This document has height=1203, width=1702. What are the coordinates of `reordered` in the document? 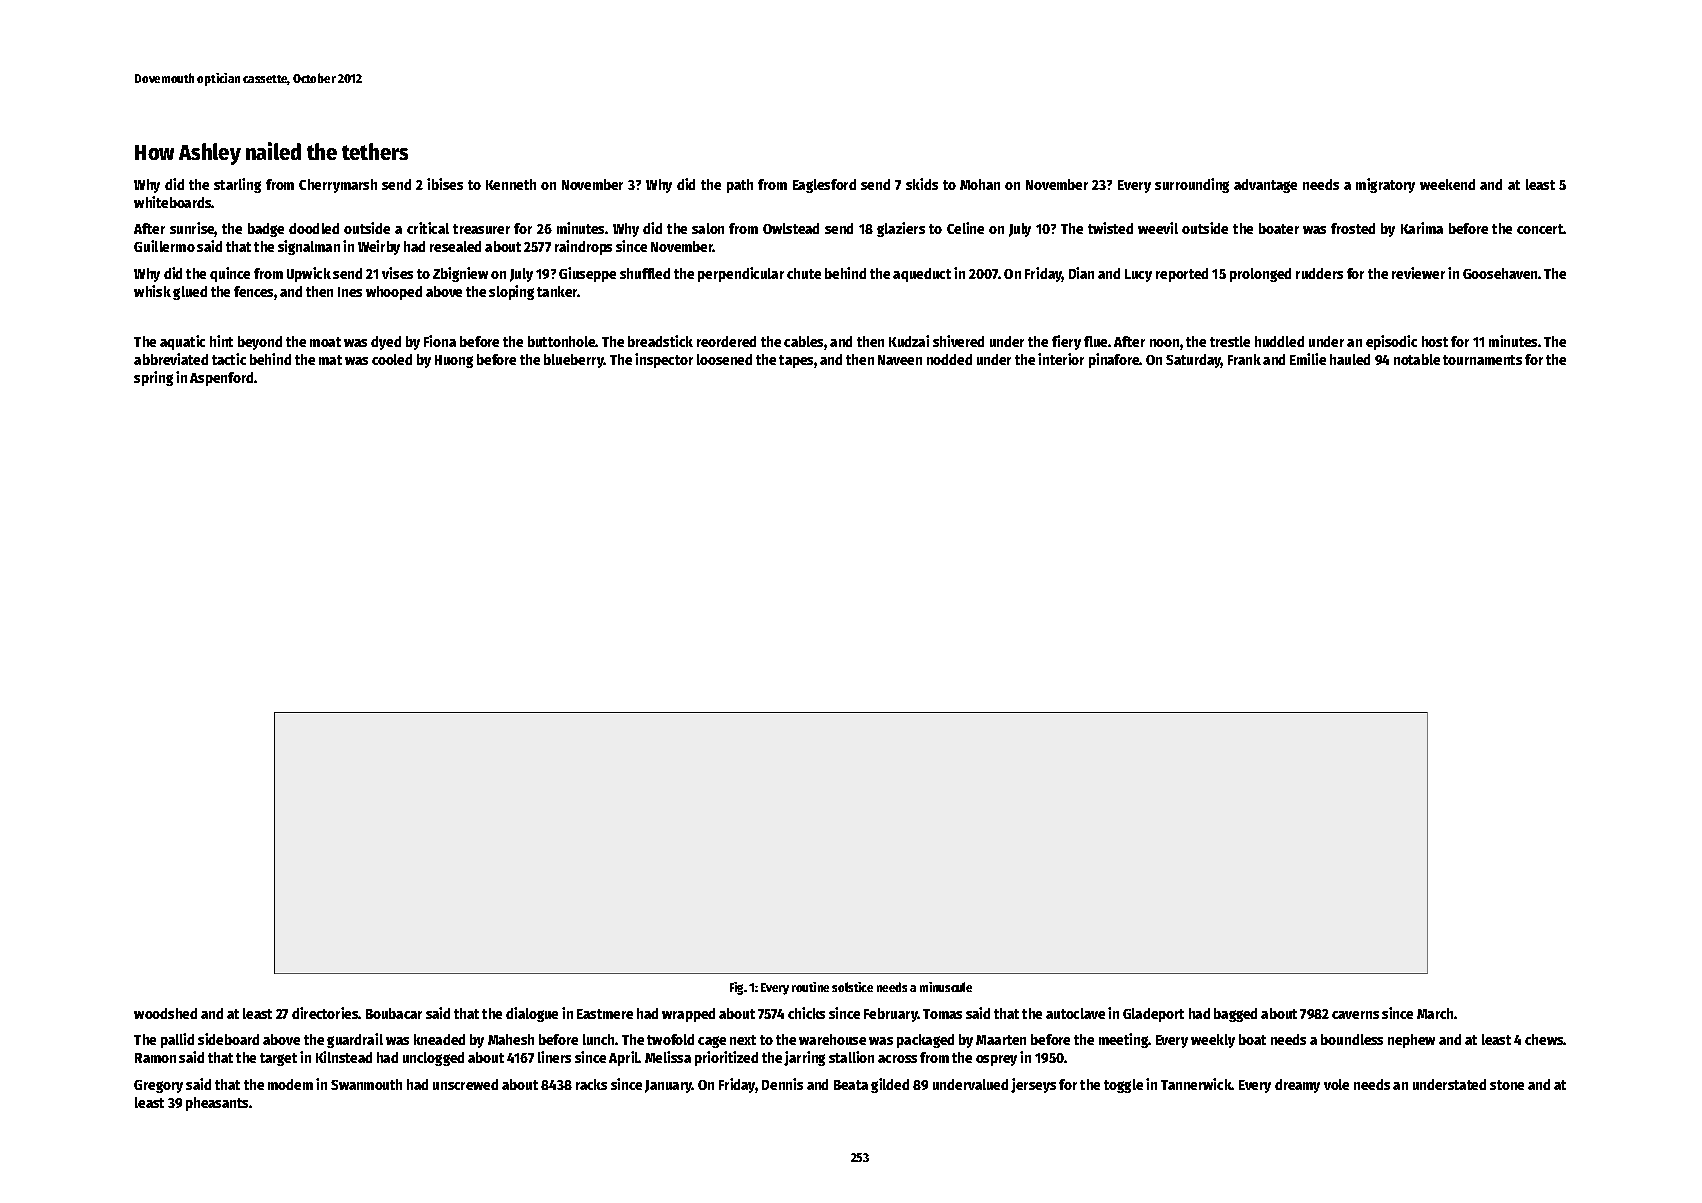 It's located at (726, 341).
